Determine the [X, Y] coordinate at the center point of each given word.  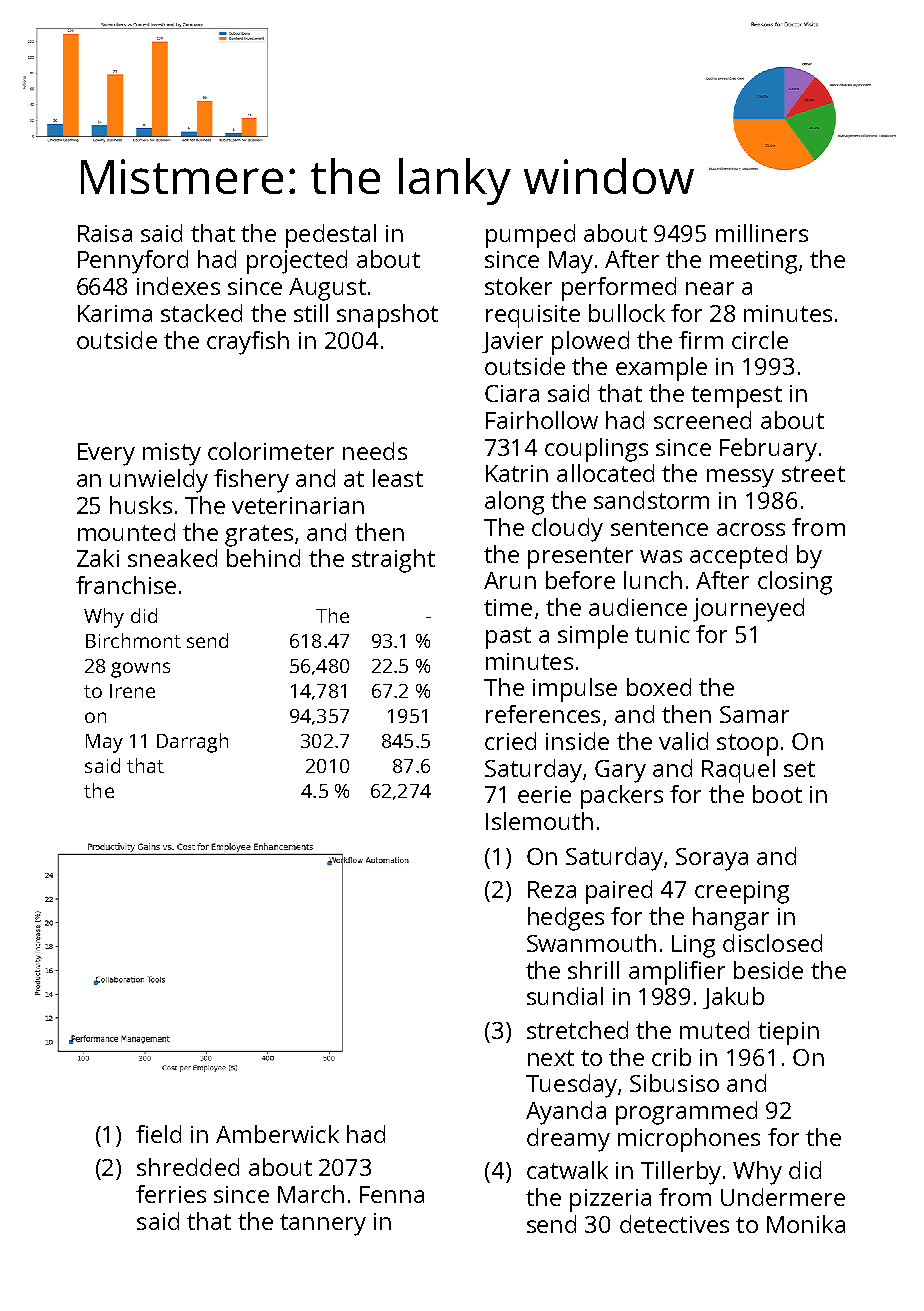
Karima [115, 313]
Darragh [192, 743]
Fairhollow [542, 420]
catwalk [567, 1170]
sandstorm [651, 500]
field [158, 1134]
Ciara [512, 393]
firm [701, 340]
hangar [731, 919]
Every [106, 454]
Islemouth [539, 821]
